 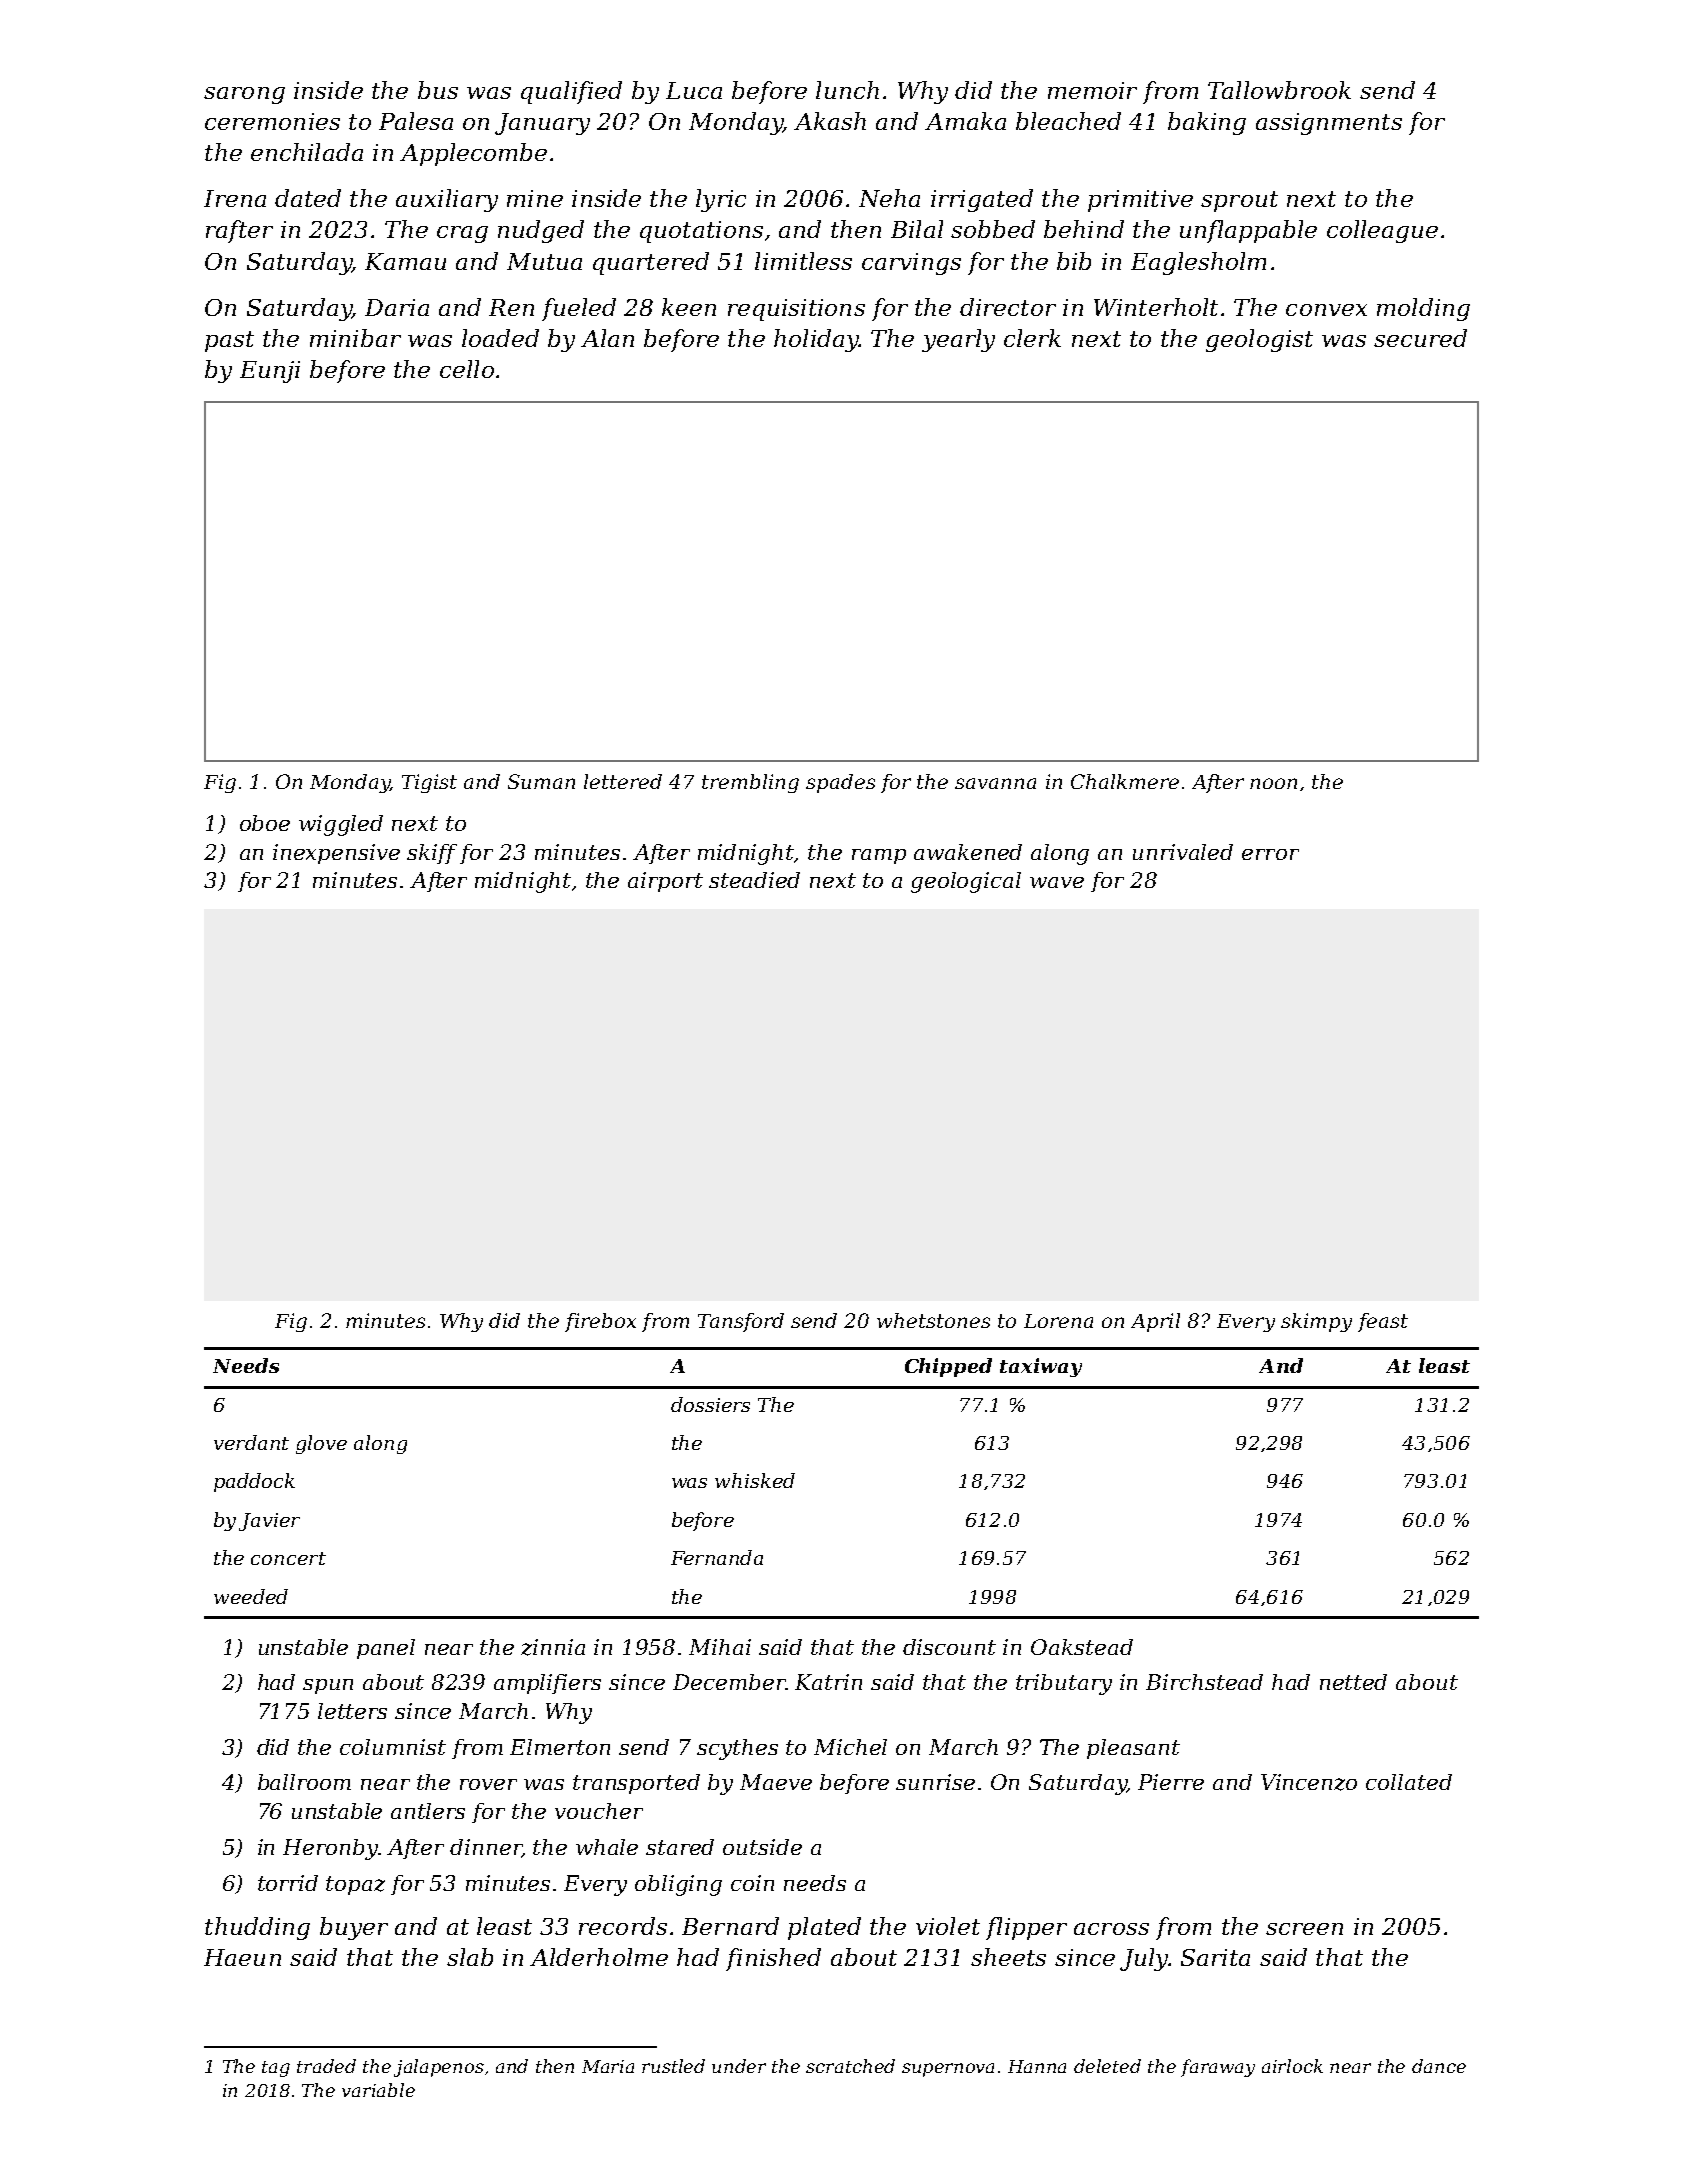 What do you see at coordinates (850, 2066) in the image?
I see `scratched` at bounding box center [850, 2066].
